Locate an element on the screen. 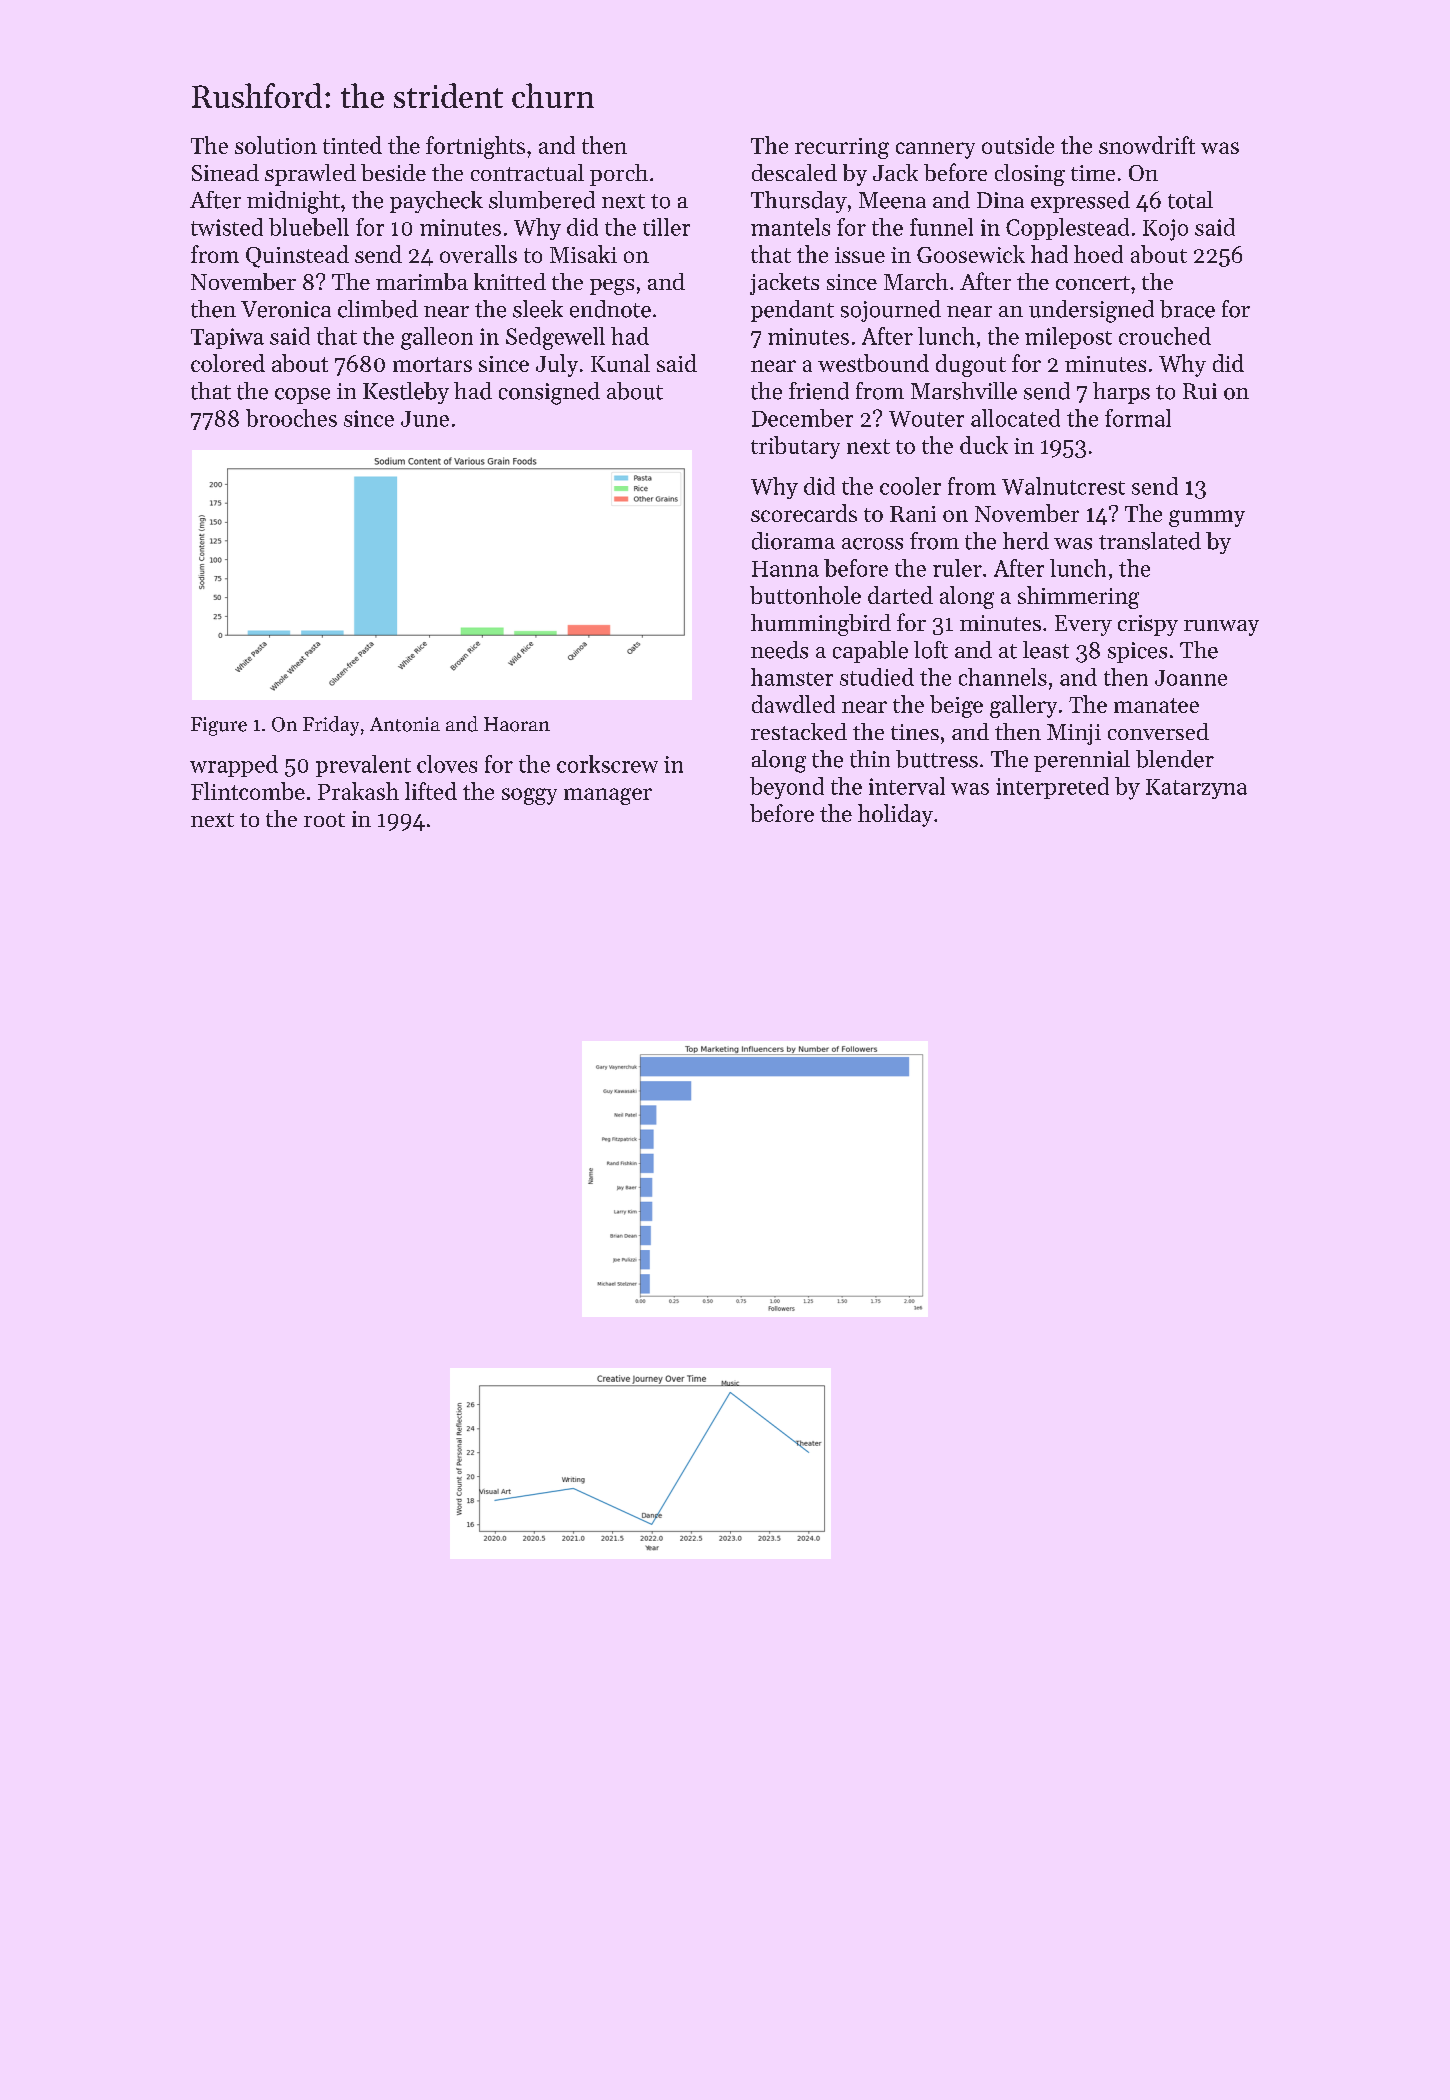 Image resolution: width=1450 pixels, height=2100 pixels. tributary is located at coordinates (795, 447).
